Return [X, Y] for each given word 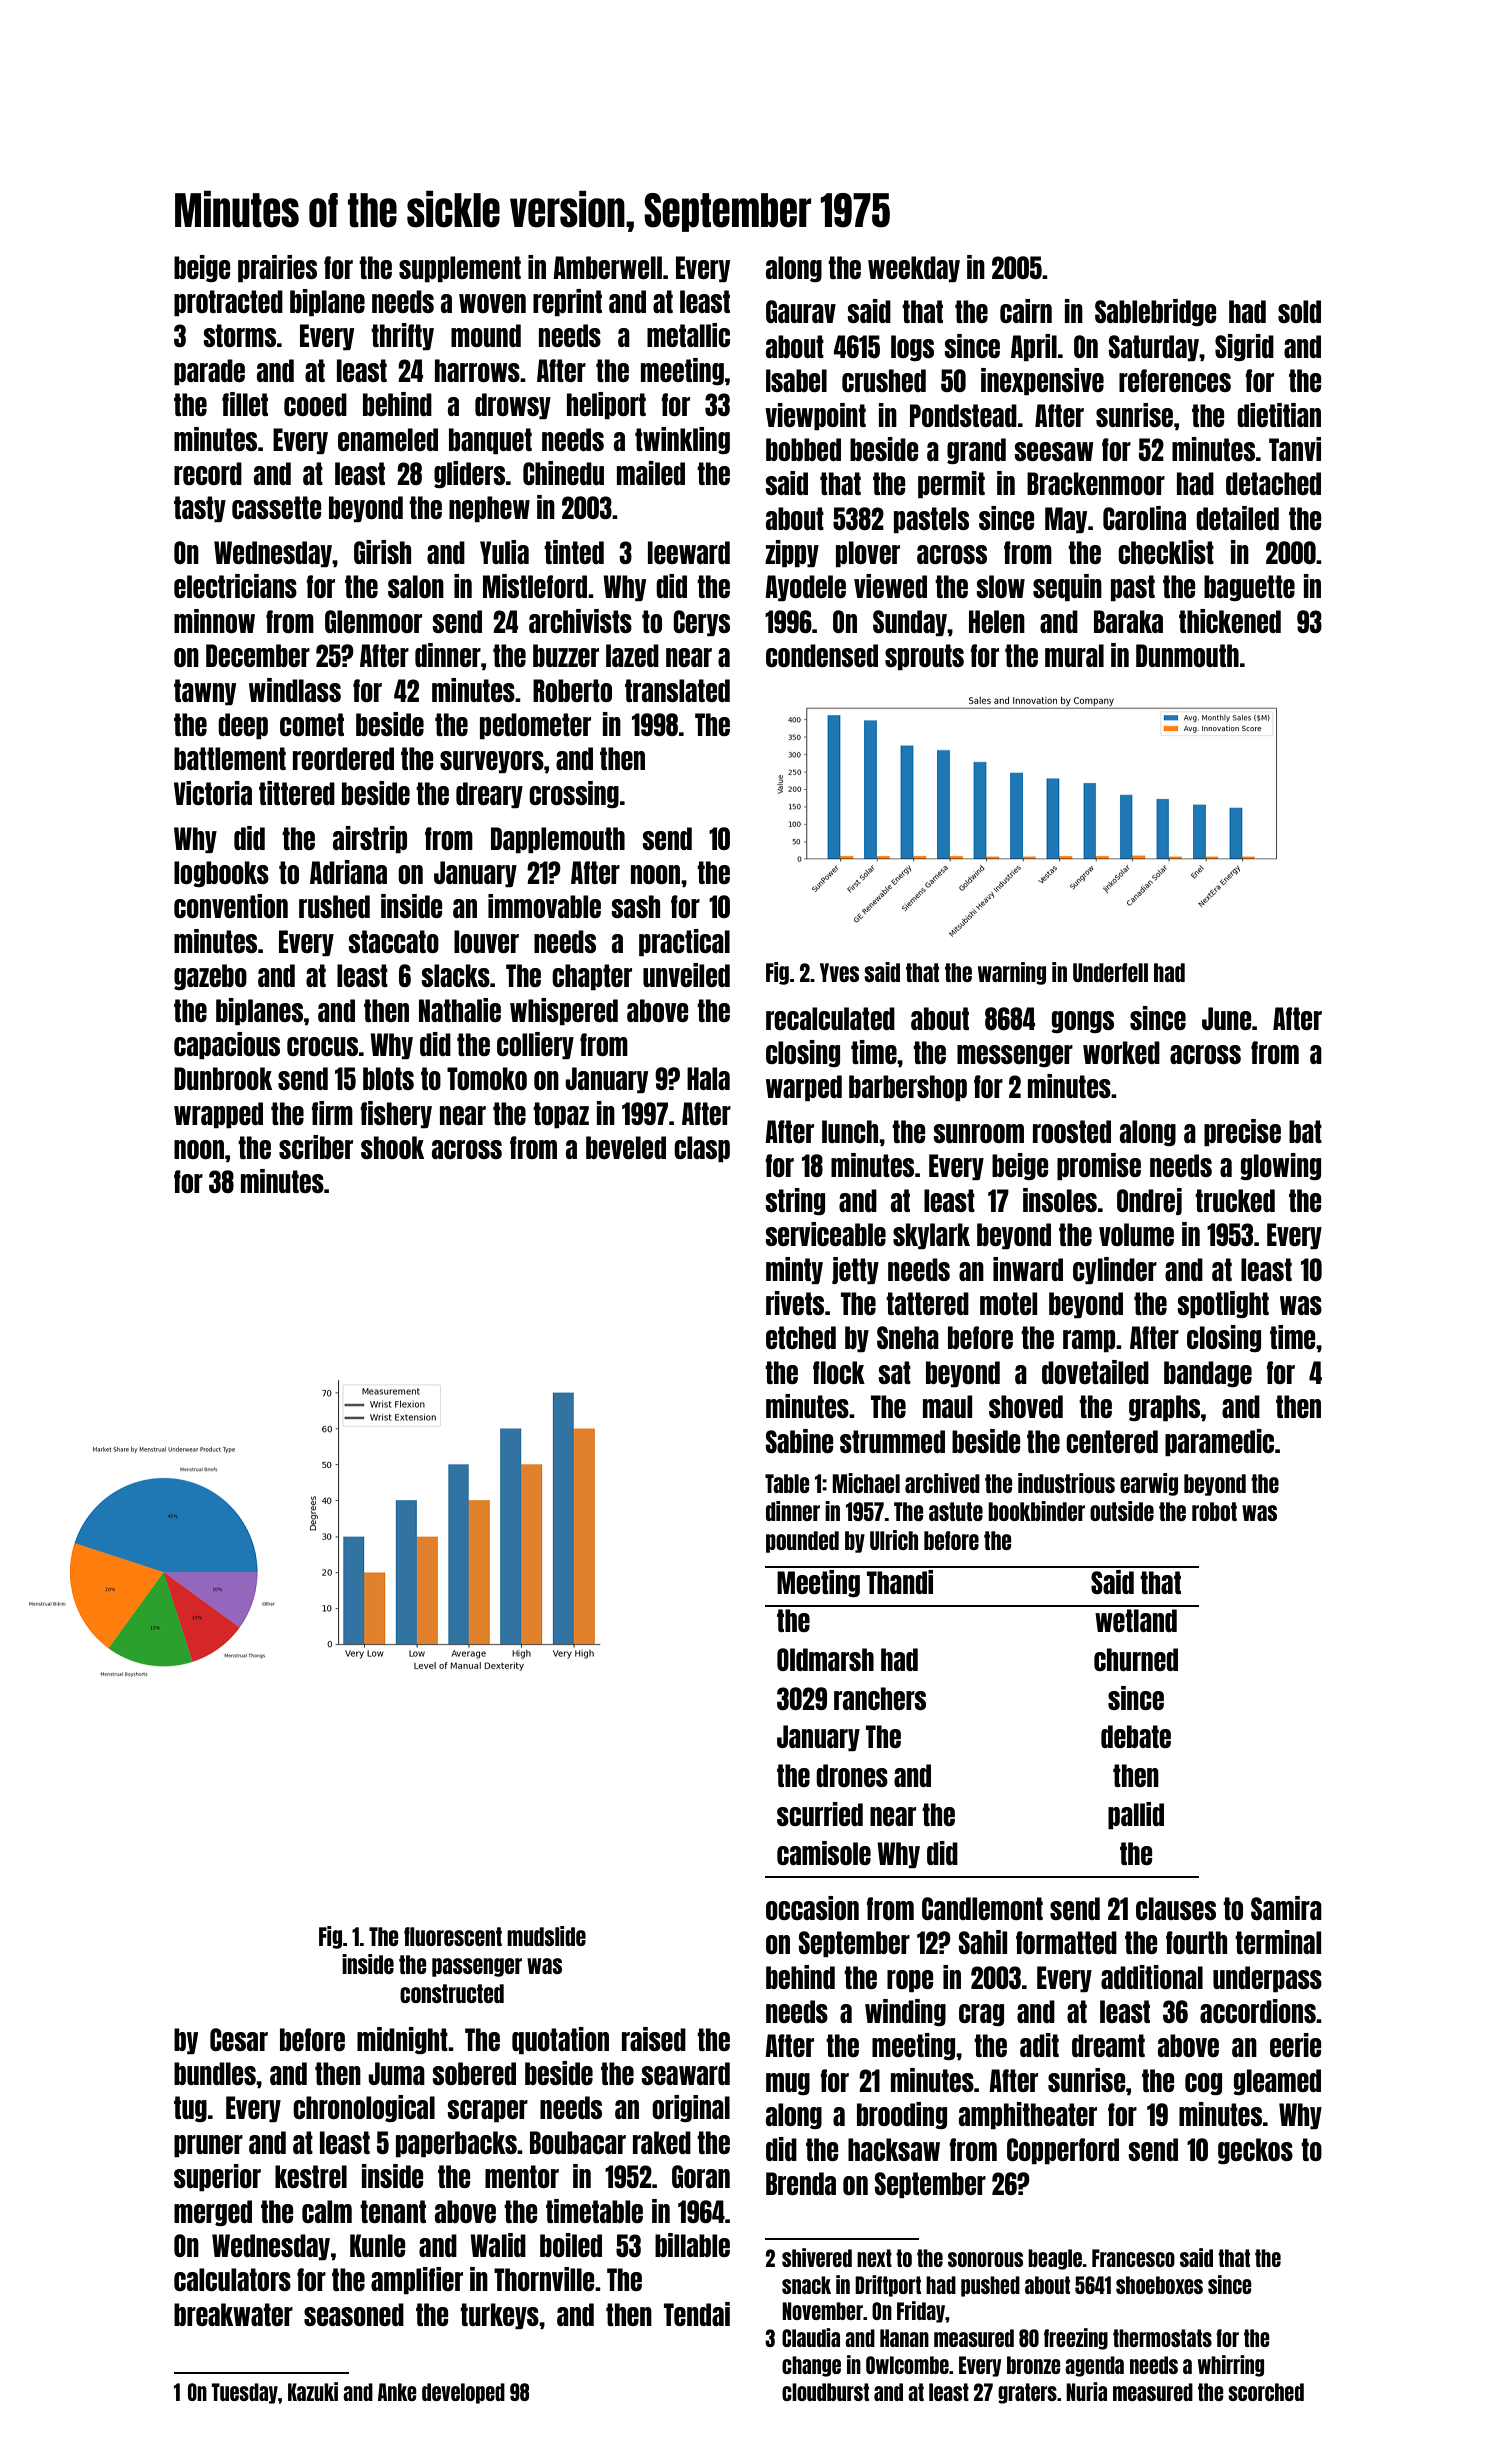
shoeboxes [1159, 2285]
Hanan [904, 2338]
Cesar [239, 2039]
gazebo [210, 977]
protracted [228, 303]
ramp [1089, 1341]
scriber [316, 1147]
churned [1136, 1659]
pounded [802, 1542]
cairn [1026, 311]
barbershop [908, 1088]
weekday [914, 269]
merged [213, 2213]
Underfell [1110, 972]
